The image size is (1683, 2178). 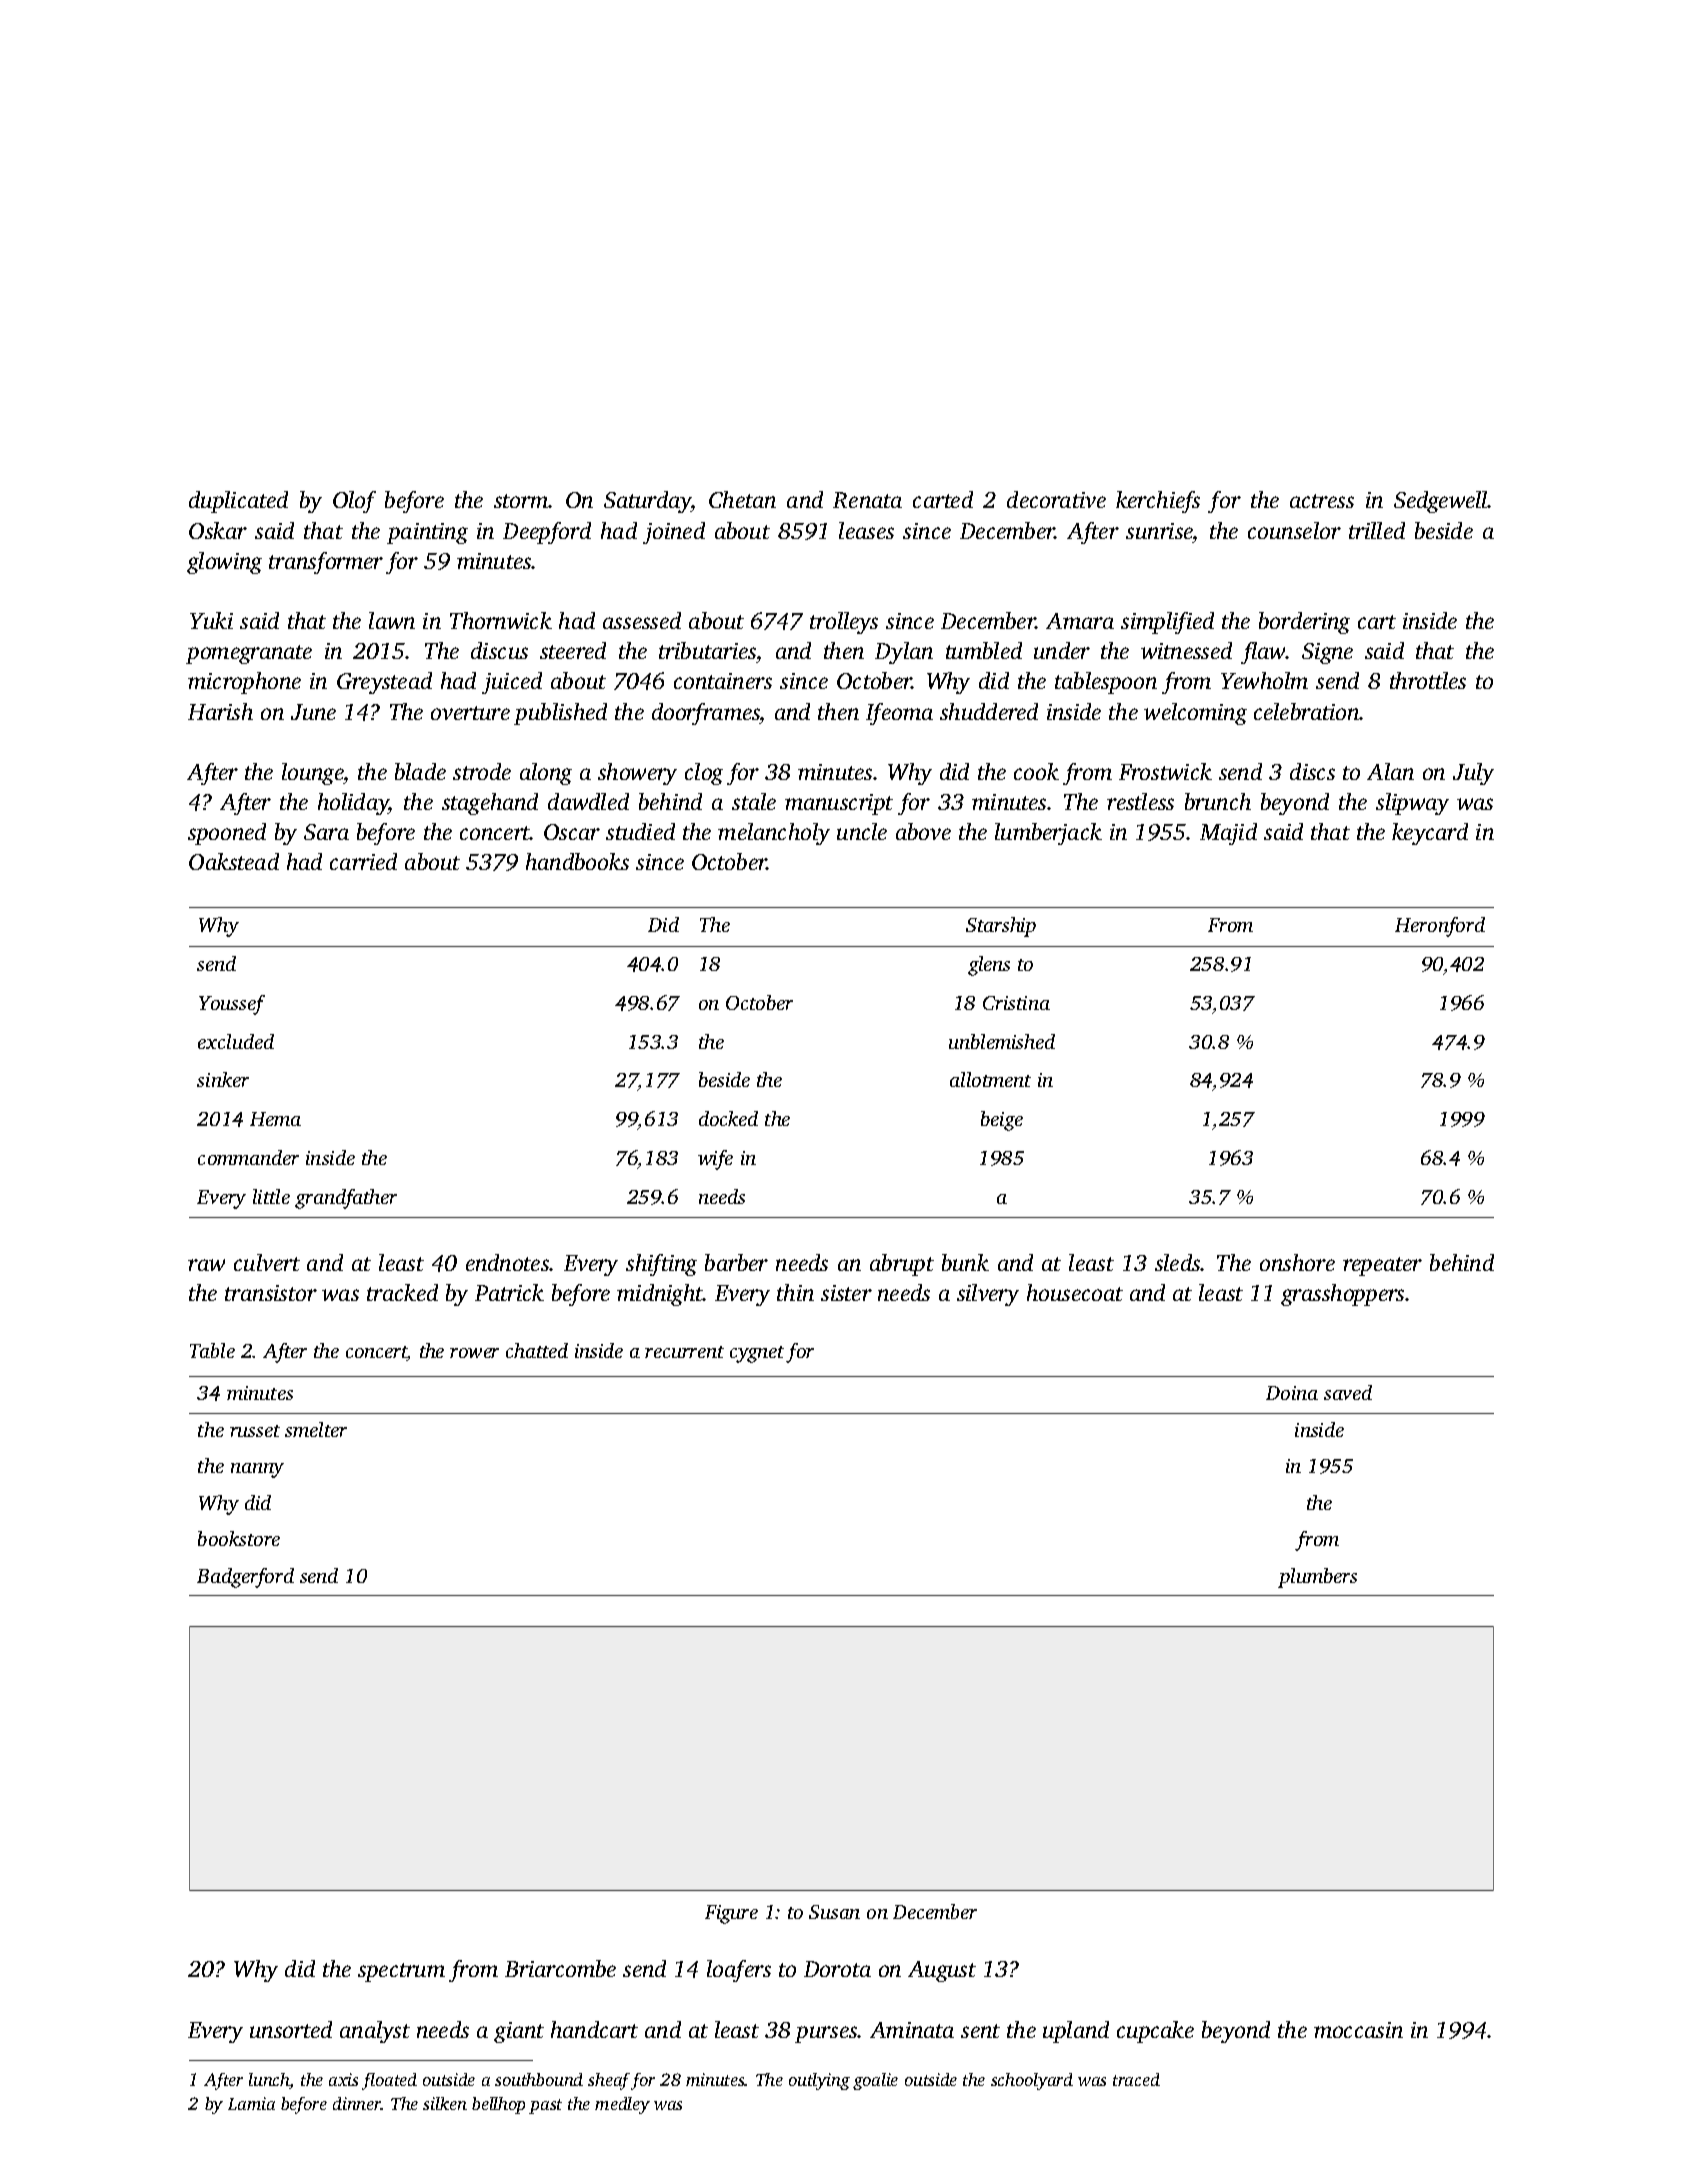 What do you see at coordinates (1390, 771) in the screenshot?
I see `Alan` at bounding box center [1390, 771].
